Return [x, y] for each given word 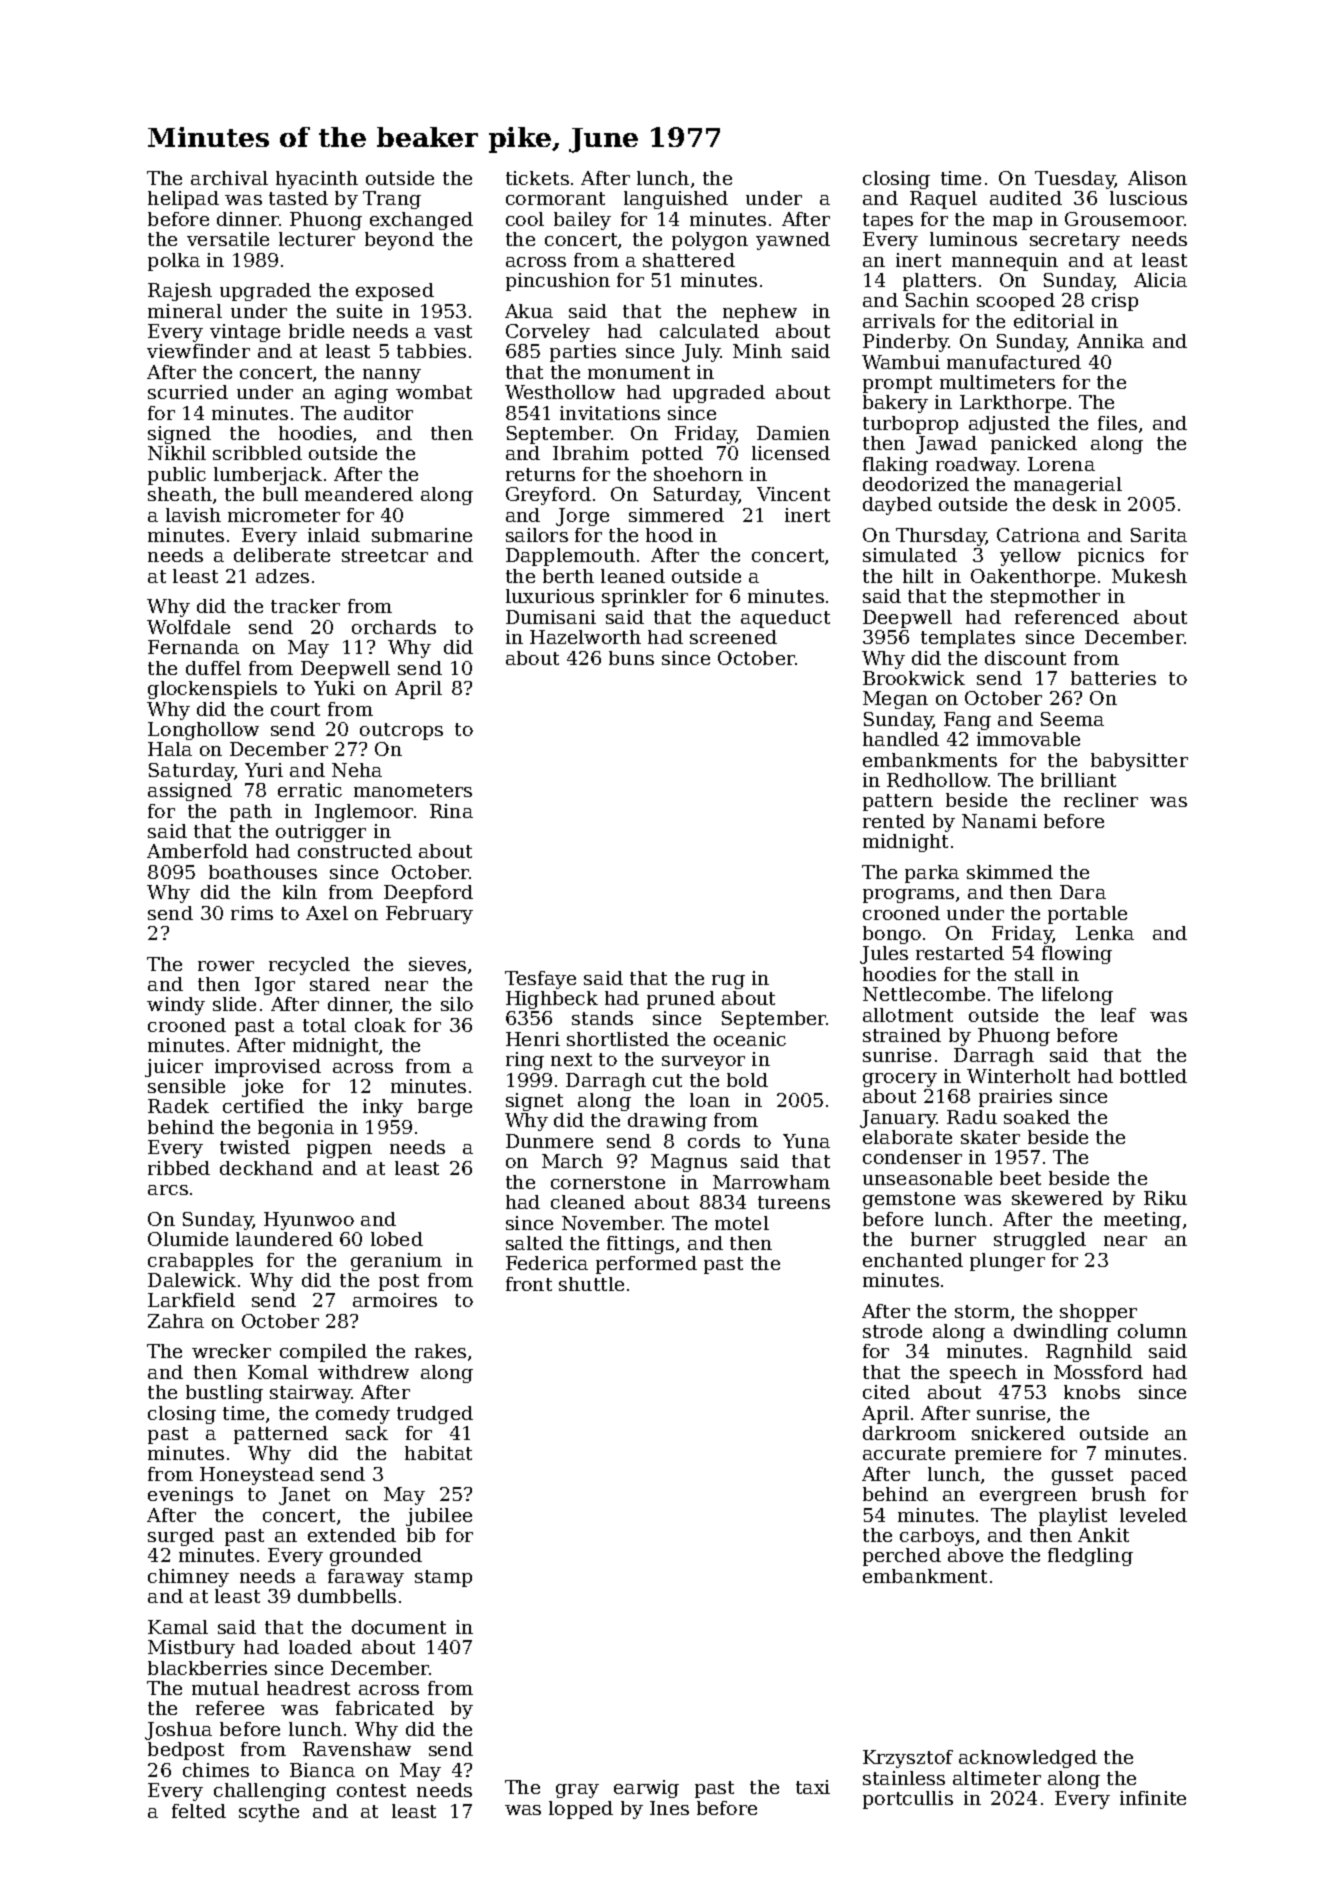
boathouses [263, 872]
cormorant [555, 198]
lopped [581, 1810]
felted [199, 1811]
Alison [1157, 178]
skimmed [1010, 872]
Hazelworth [585, 637]
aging [361, 394]
